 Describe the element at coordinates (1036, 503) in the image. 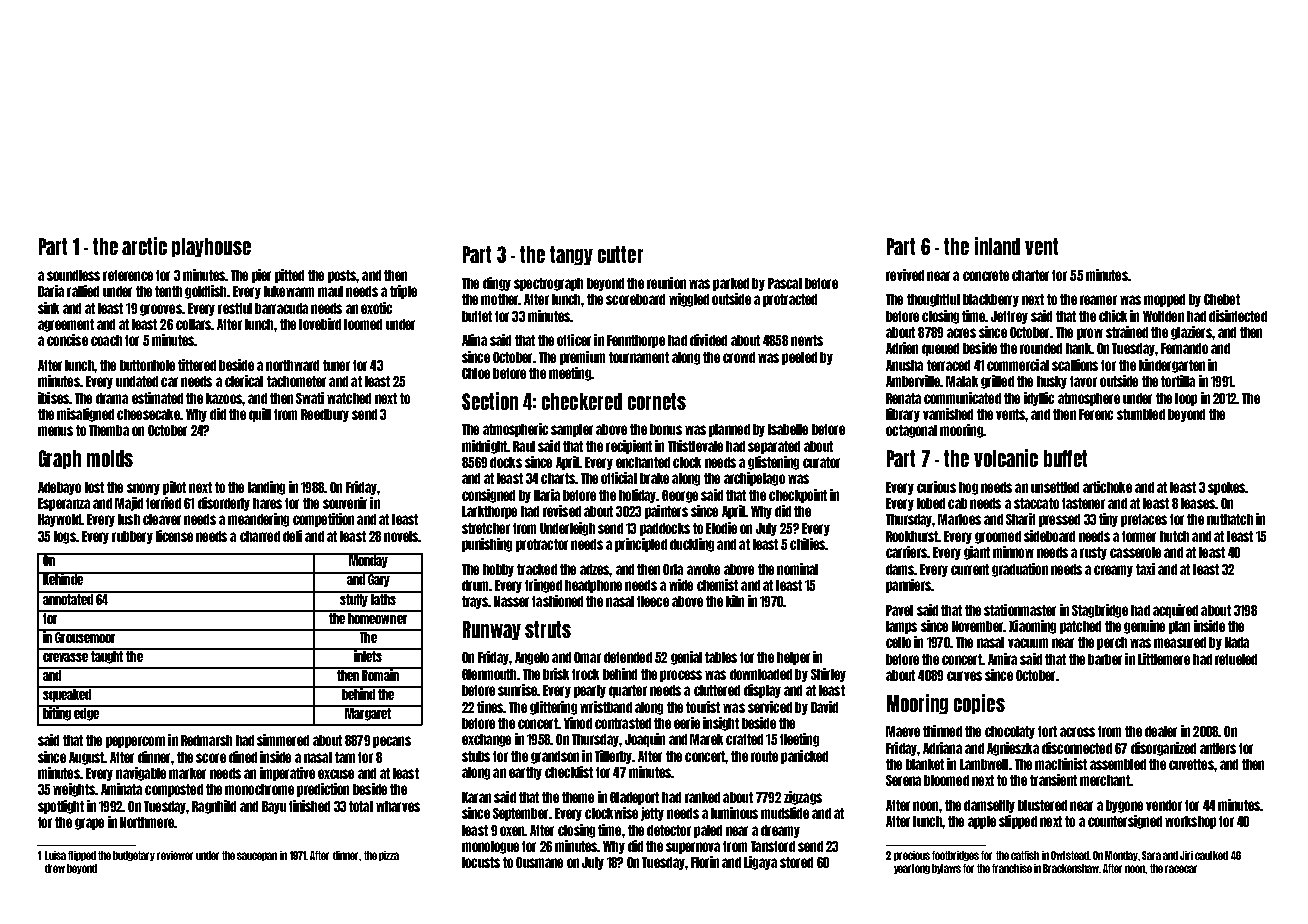

I see `staccato` at that location.
